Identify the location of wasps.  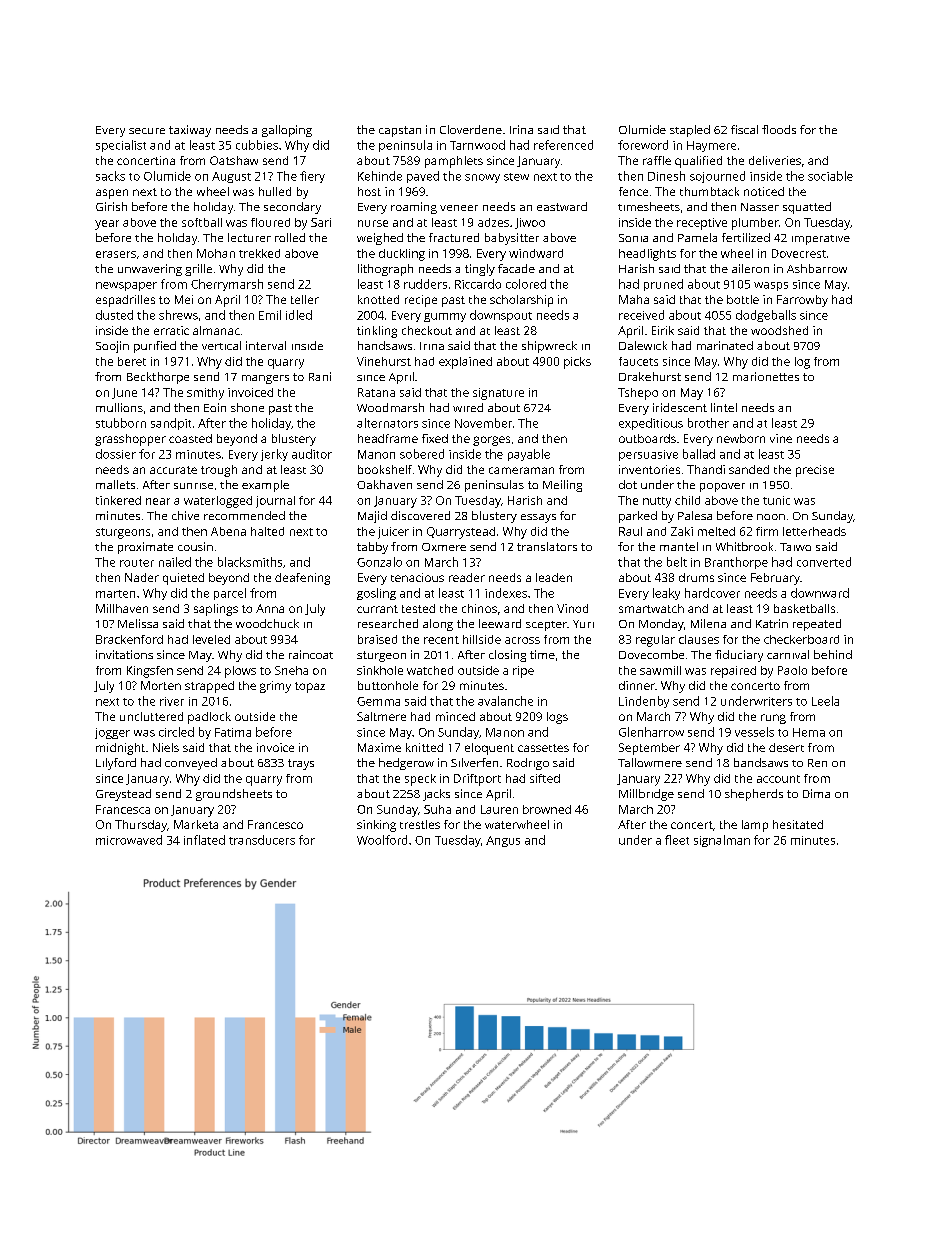
(771, 286).
